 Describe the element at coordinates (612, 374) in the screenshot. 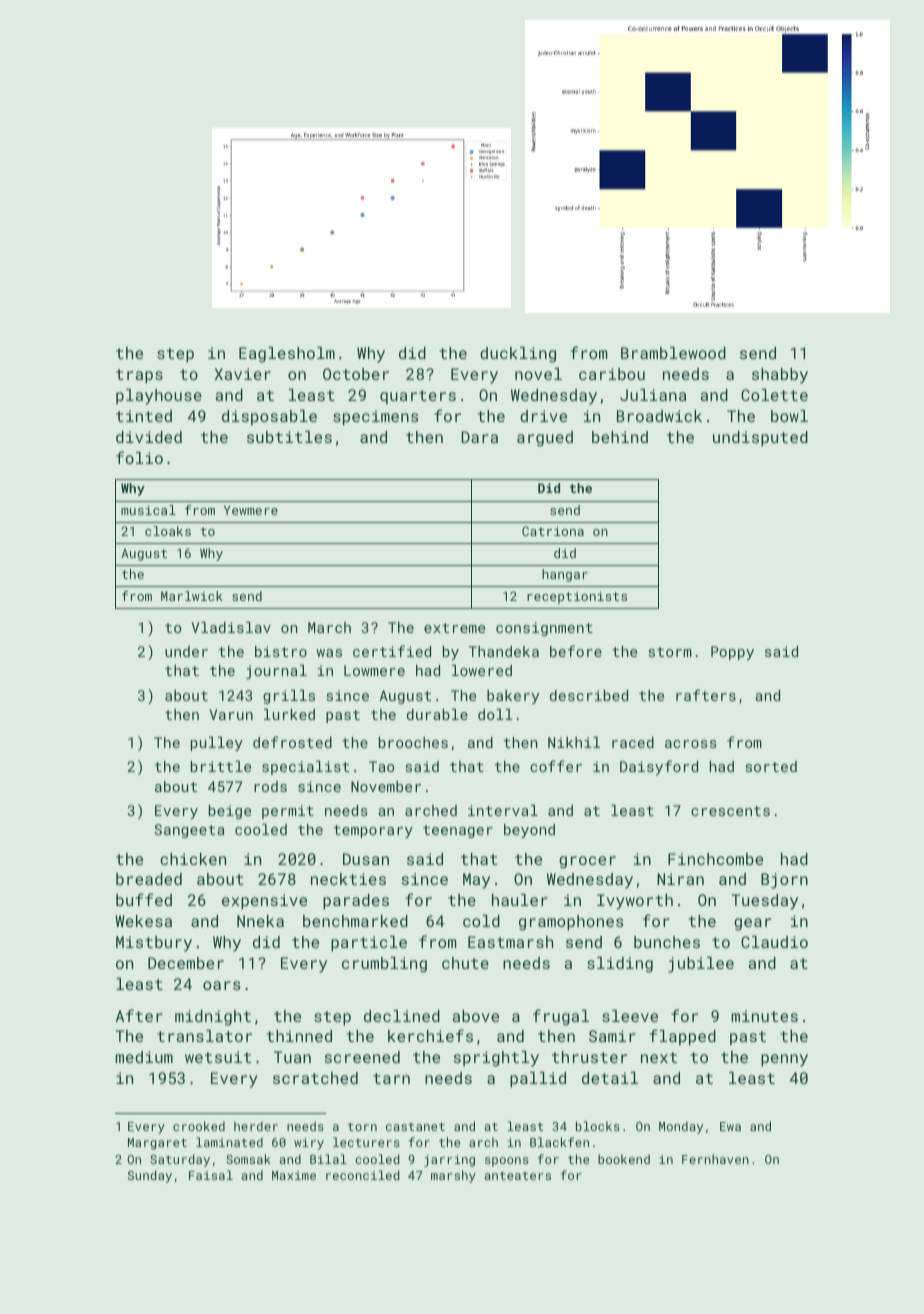

I see `caribou` at that location.
